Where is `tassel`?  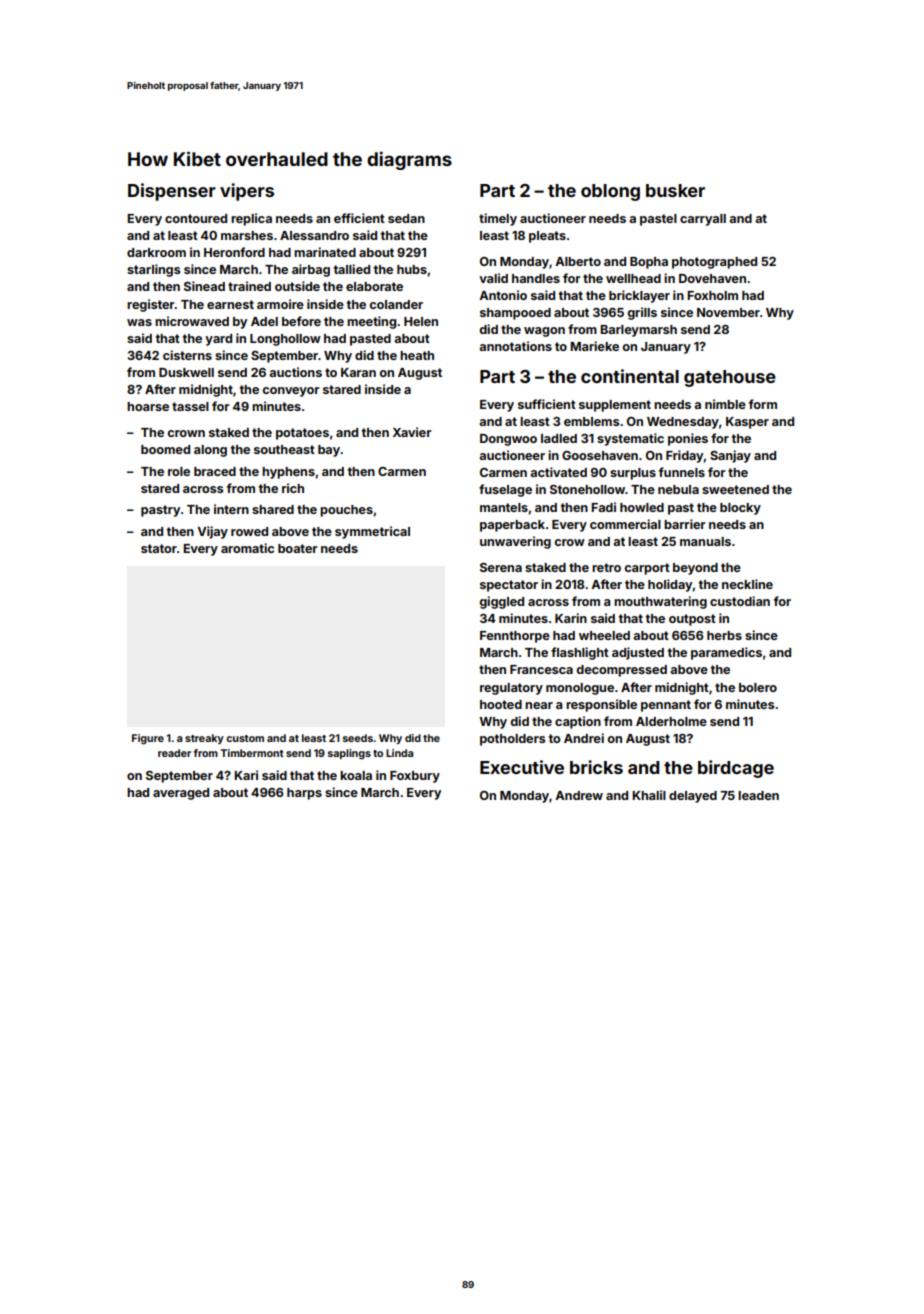 tassel is located at coordinates (190, 406).
